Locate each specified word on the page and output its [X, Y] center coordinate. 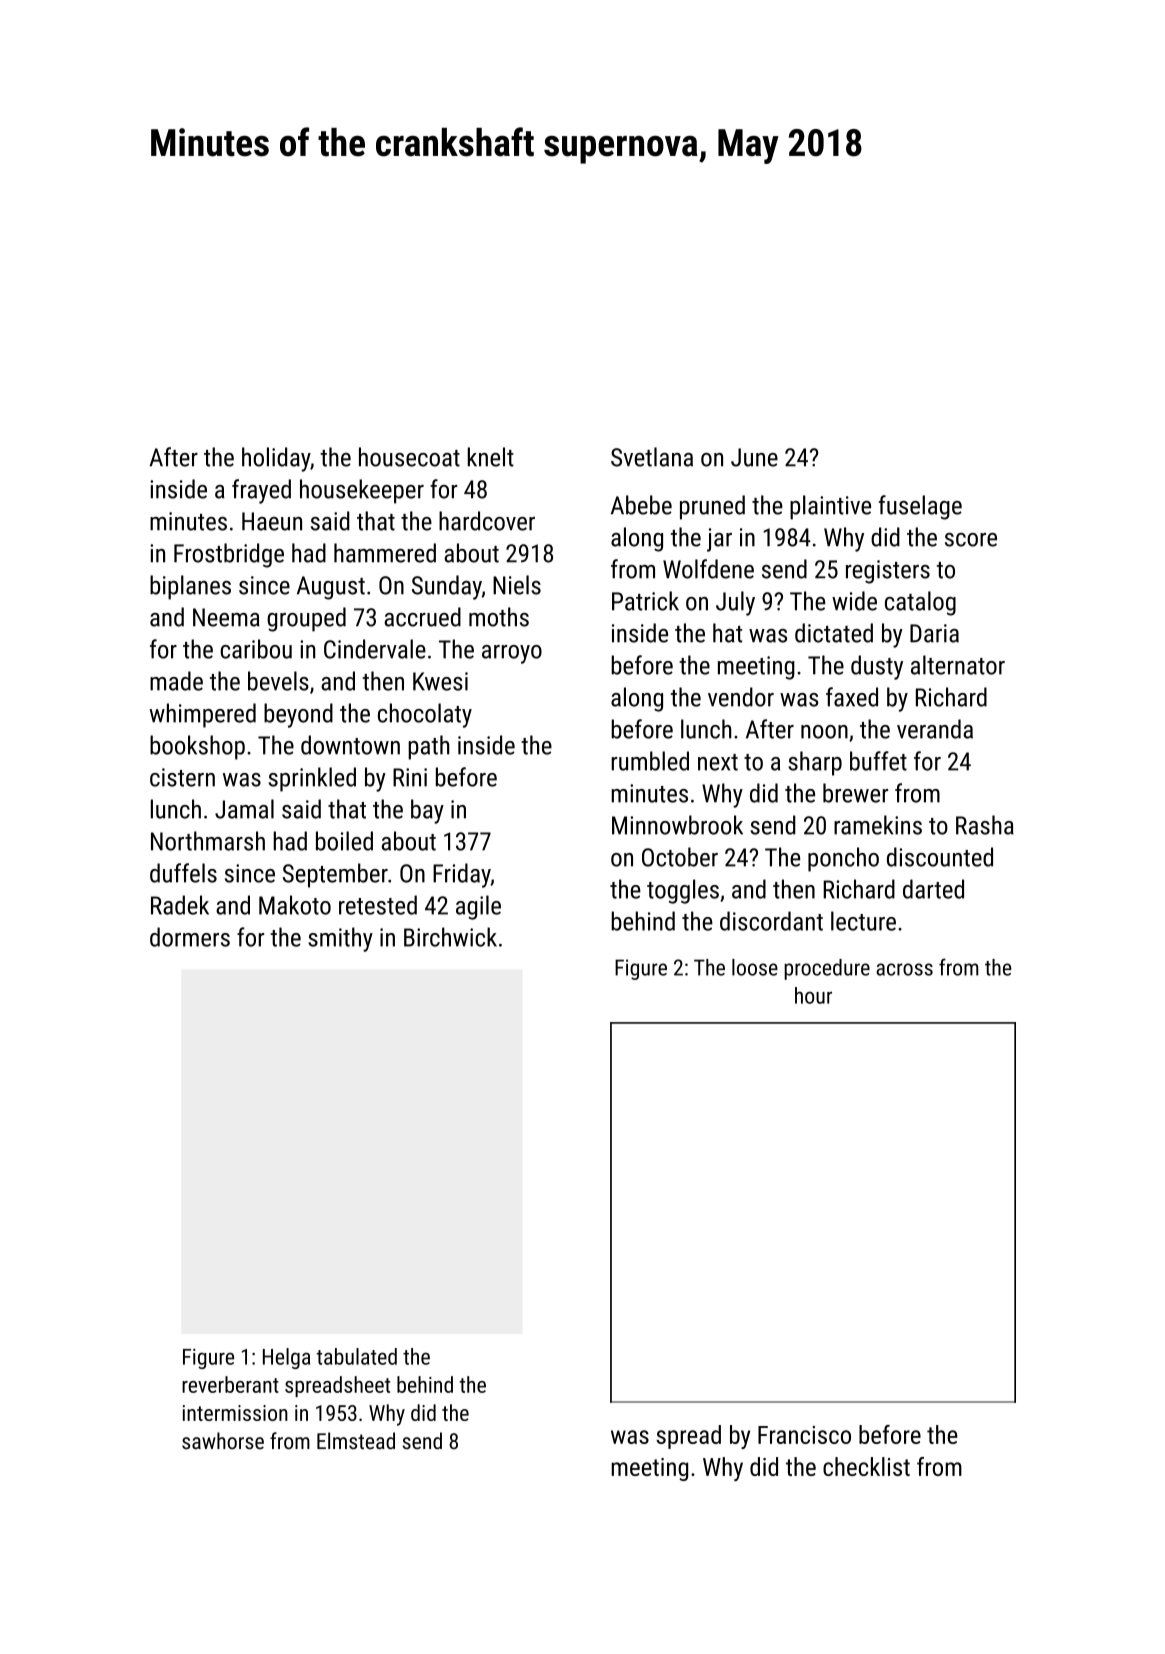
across [904, 969]
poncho [843, 859]
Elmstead [356, 1441]
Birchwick [450, 937]
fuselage [920, 507]
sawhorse [223, 1441]
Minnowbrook [677, 825]
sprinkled [312, 779]
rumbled [650, 761]
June [754, 457]
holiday [276, 459]
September [335, 875]
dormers [190, 937]
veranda [935, 729]
